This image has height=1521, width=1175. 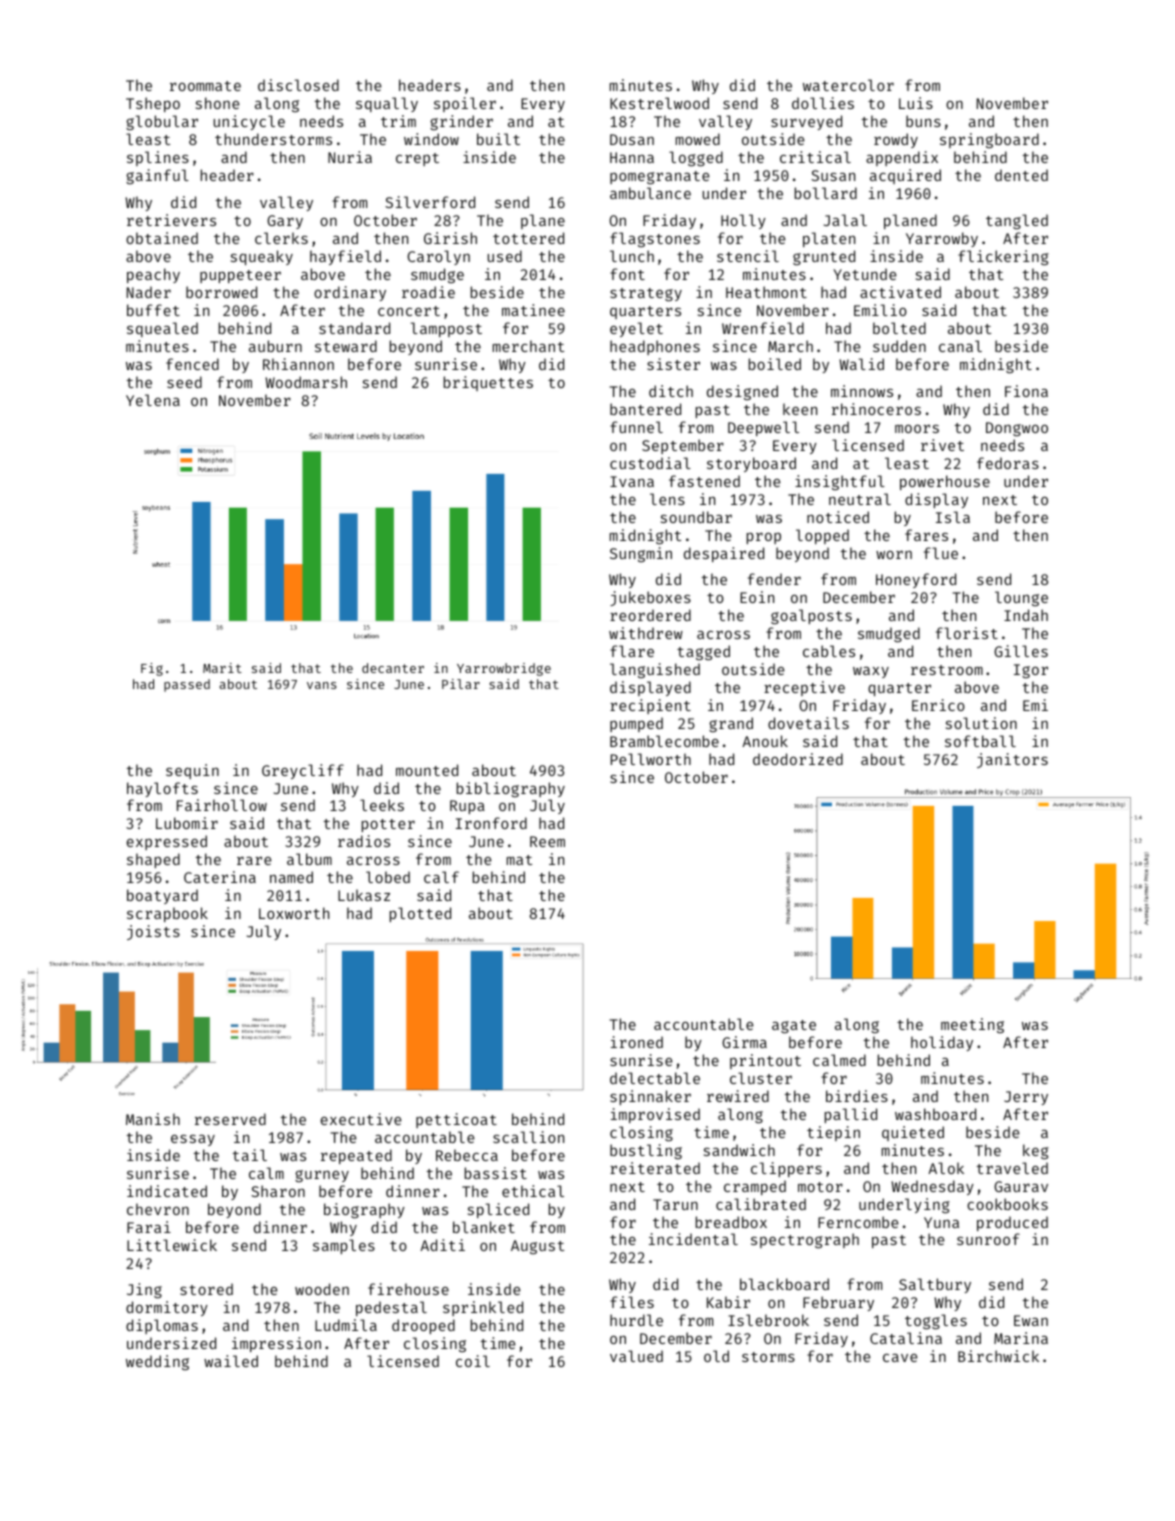 What do you see at coordinates (798, 759) in the image?
I see `deodorized` at bounding box center [798, 759].
